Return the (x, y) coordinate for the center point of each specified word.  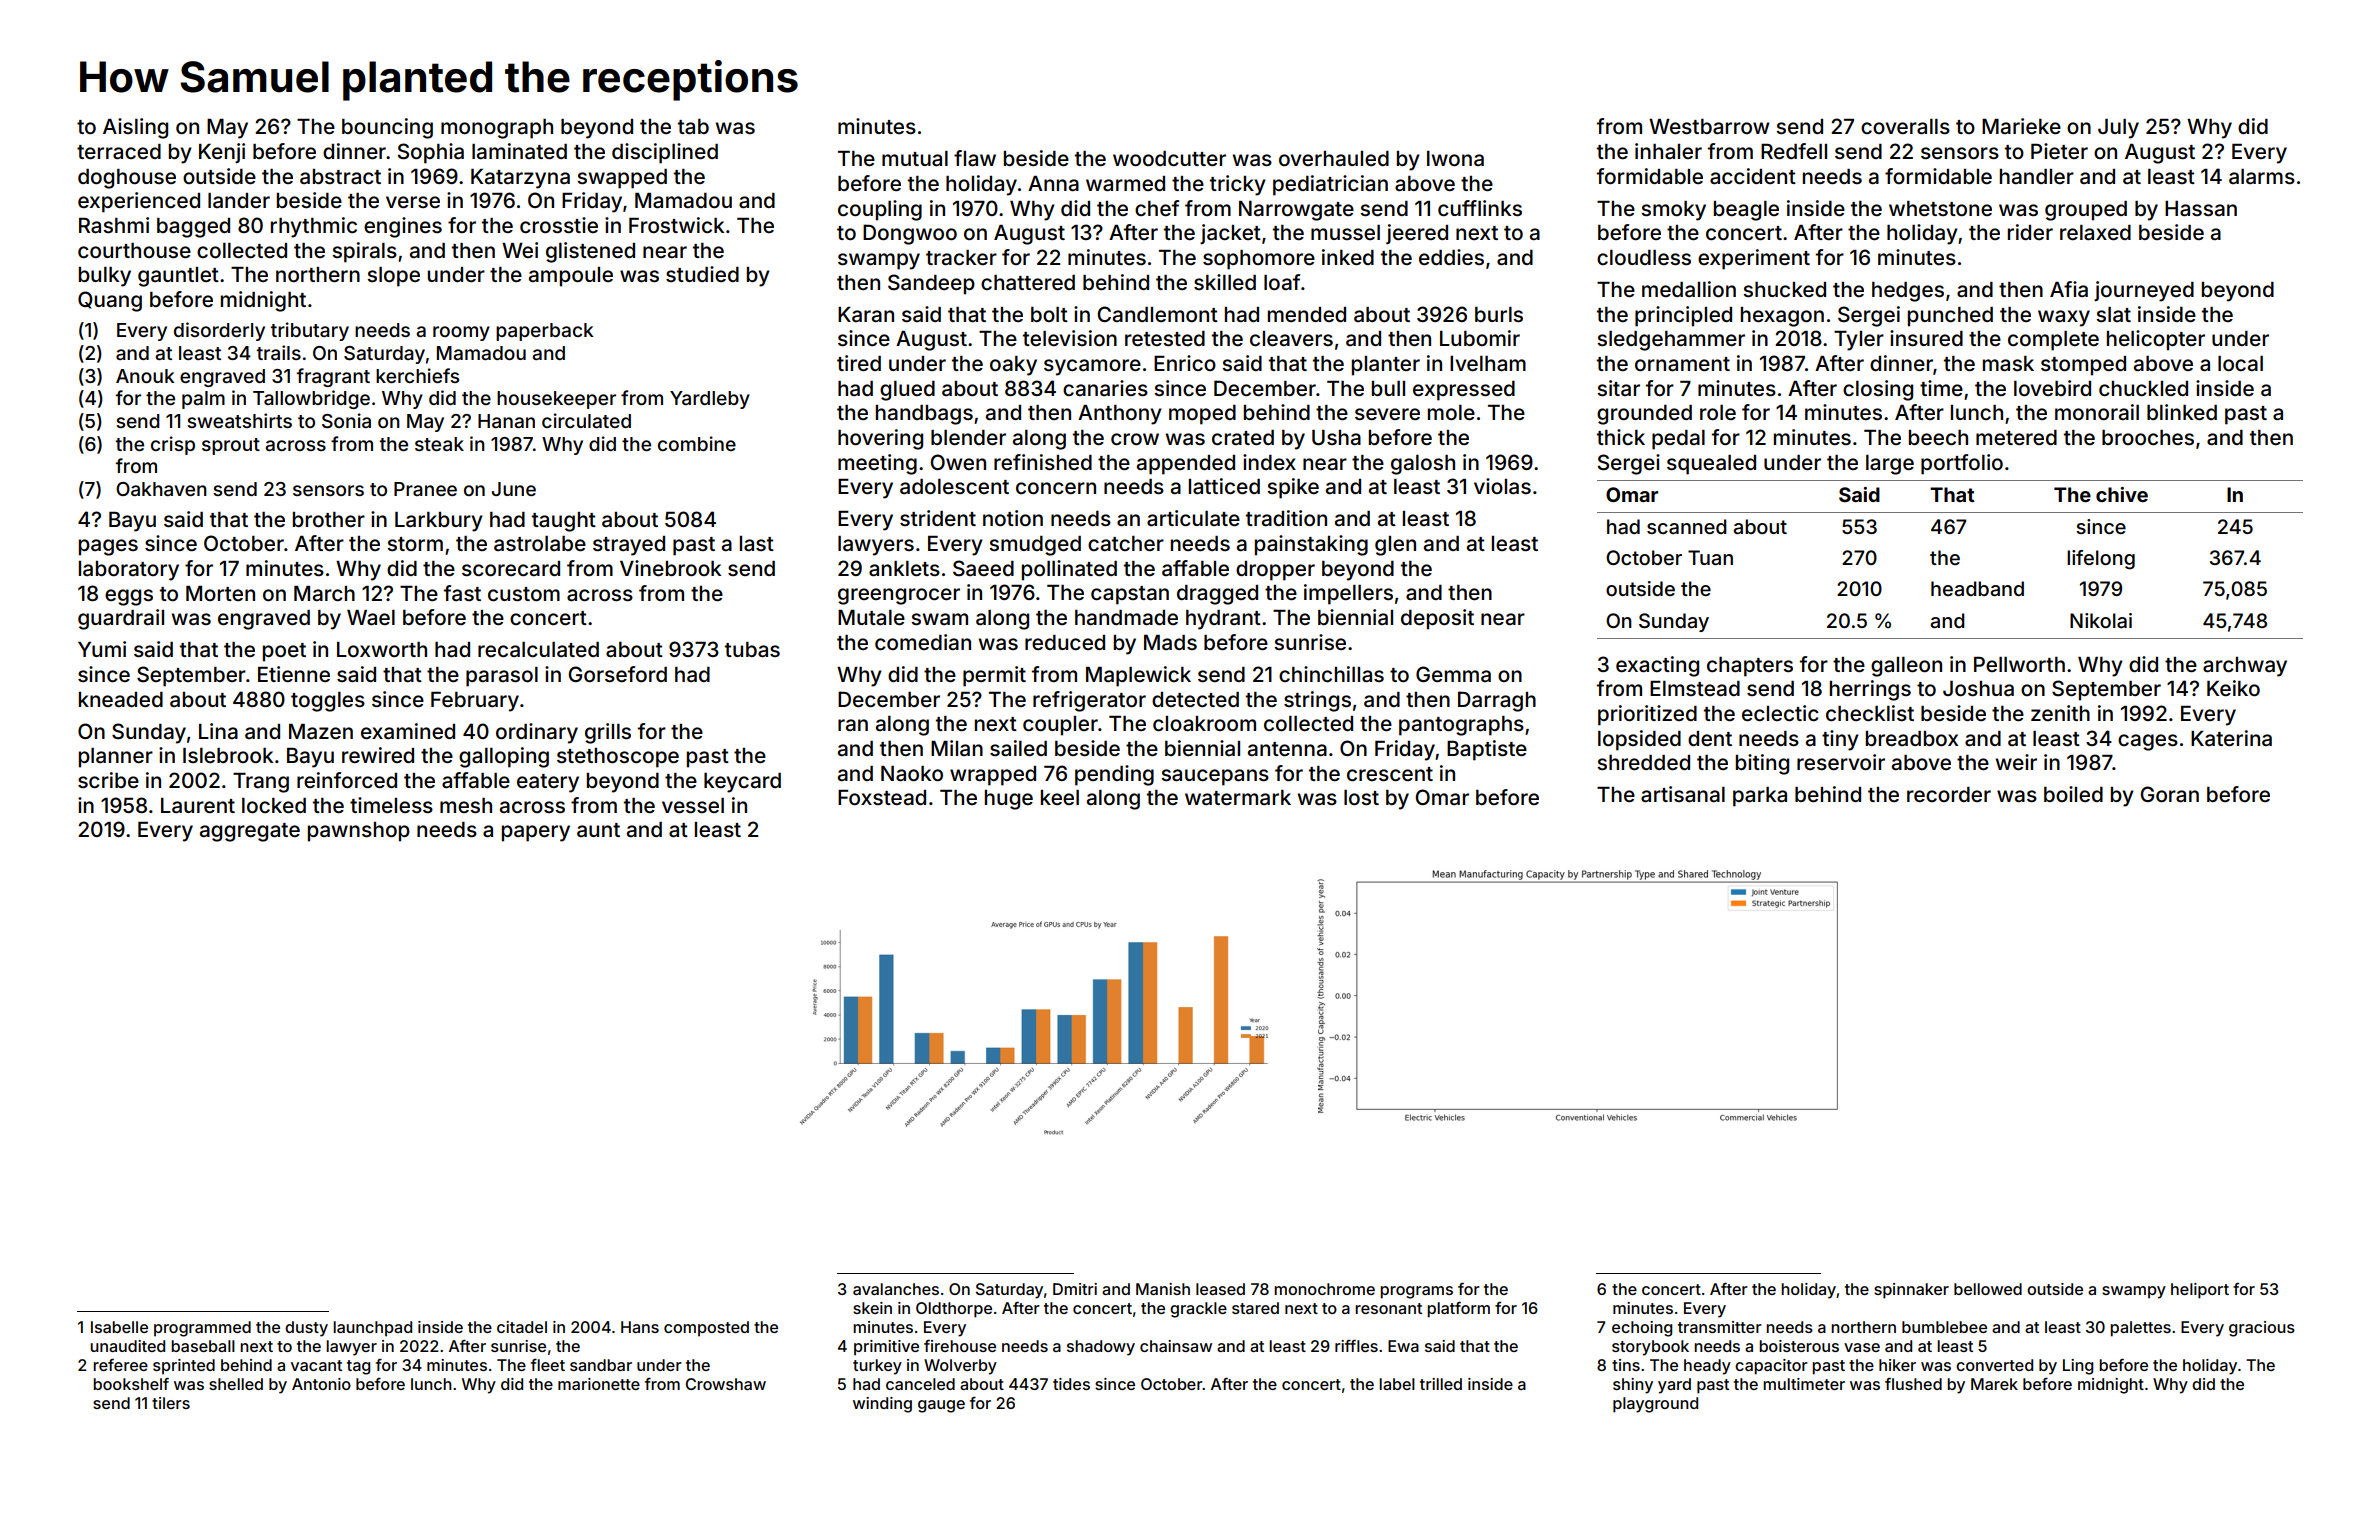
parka (1760, 797)
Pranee (425, 489)
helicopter (2156, 340)
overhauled (1334, 158)
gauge (941, 1406)
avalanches (896, 1289)
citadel (522, 1327)
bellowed (1988, 1289)
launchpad (372, 1329)
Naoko (912, 774)
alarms (2262, 176)
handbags (924, 415)
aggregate (250, 832)
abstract (340, 177)
